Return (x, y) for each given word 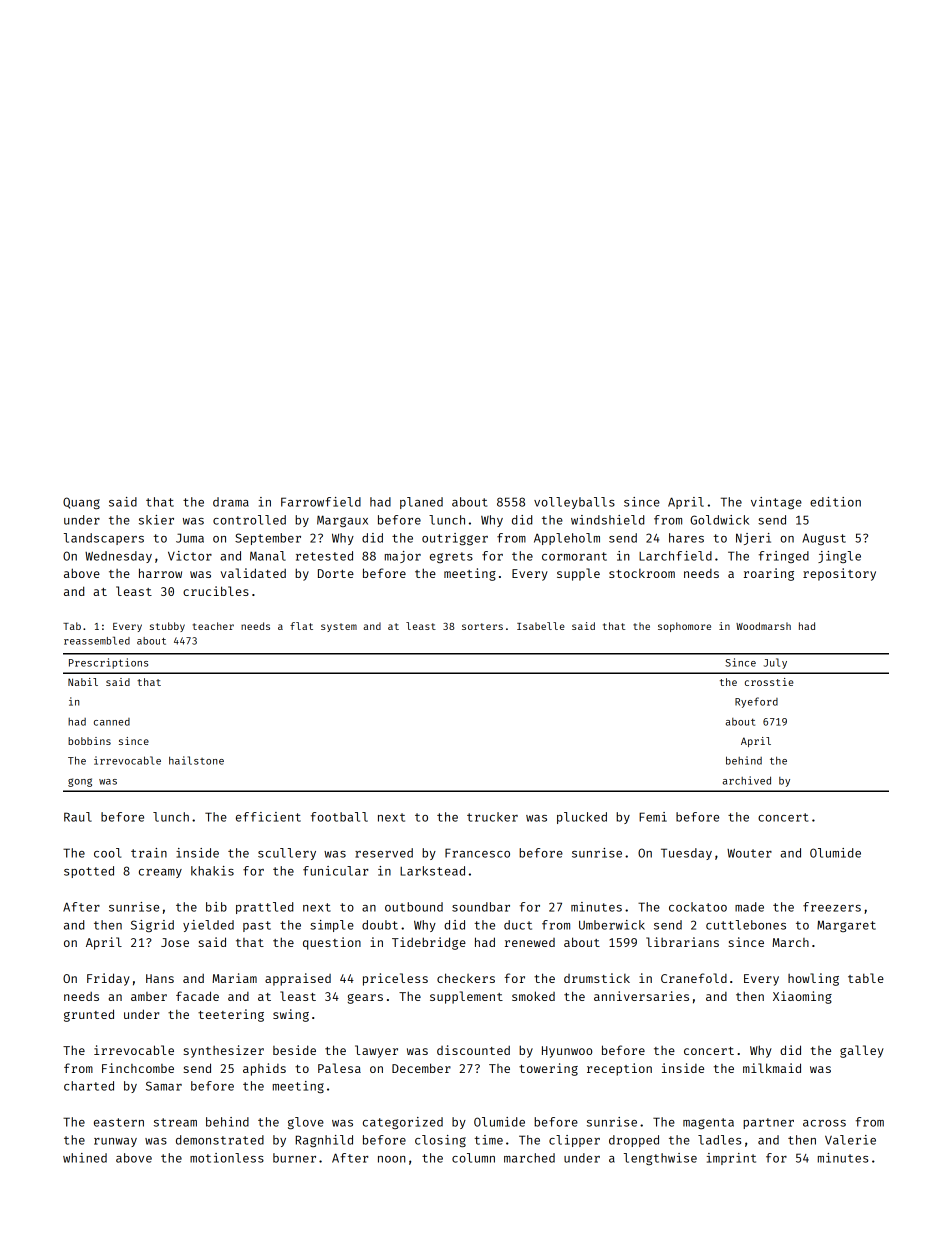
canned (112, 722)
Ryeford (756, 702)
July (775, 663)
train (149, 853)
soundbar (481, 907)
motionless (227, 1158)
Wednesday (118, 557)
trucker (492, 817)
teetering (231, 1015)
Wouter (749, 853)
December (421, 1068)
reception (619, 1069)
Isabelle (541, 626)
